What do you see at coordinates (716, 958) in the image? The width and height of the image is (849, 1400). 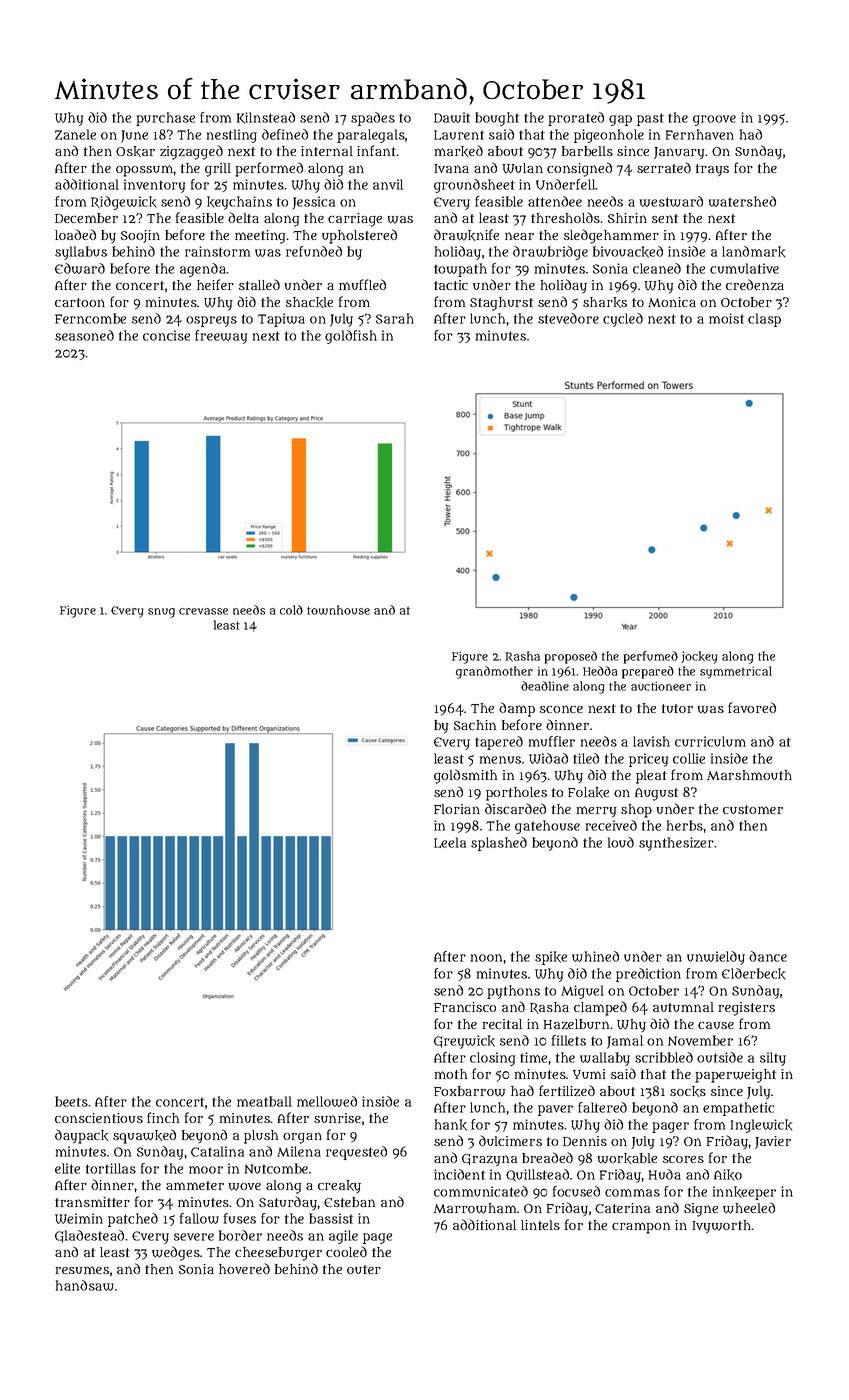 I see `unwieldy` at bounding box center [716, 958].
